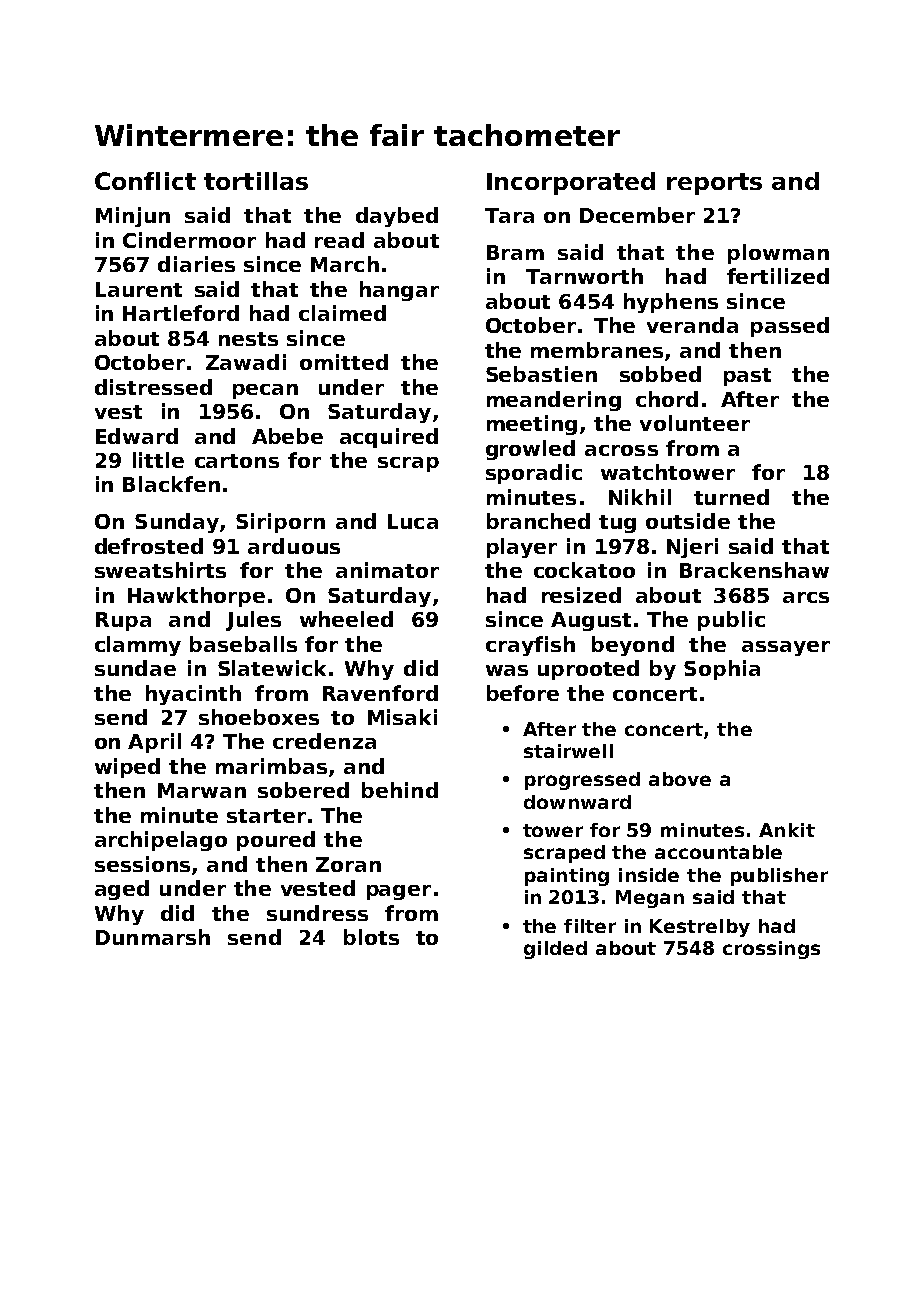 The height and width of the document is (1314, 924). What do you see at coordinates (153, 937) in the document?
I see `Dunmarsh` at bounding box center [153, 937].
